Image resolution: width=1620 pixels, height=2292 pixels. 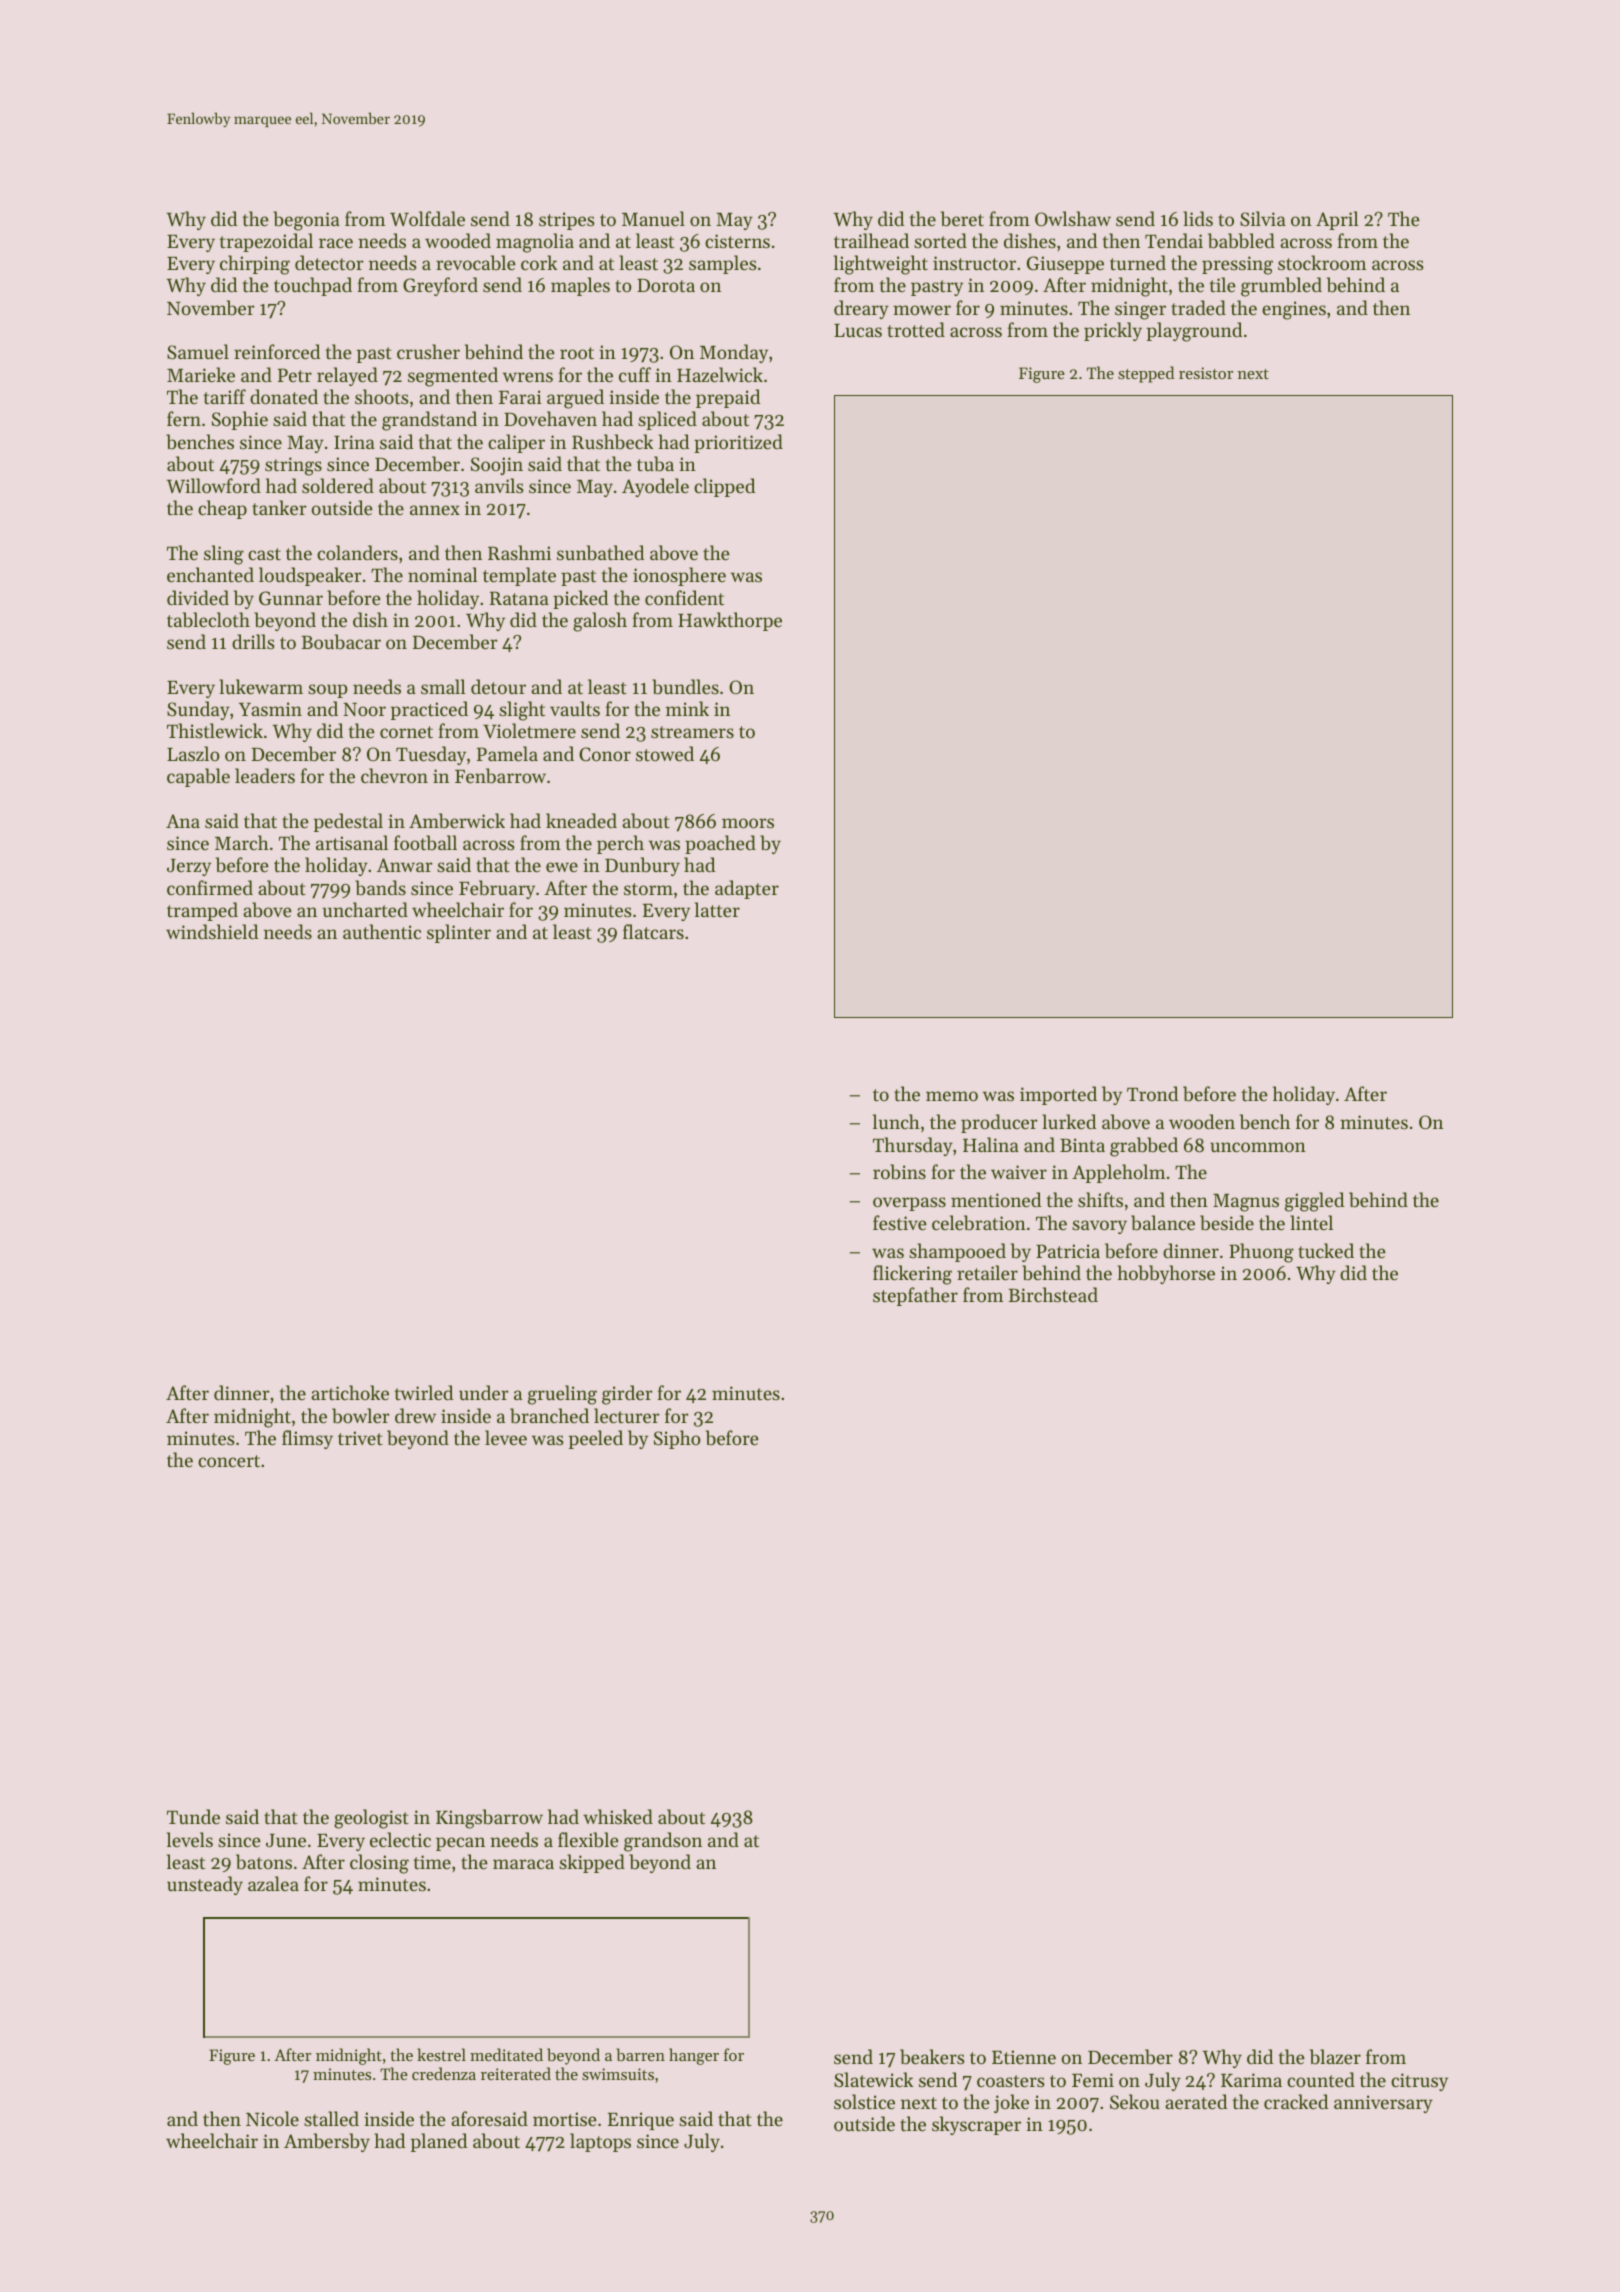 What do you see at coordinates (1326, 1250) in the screenshot?
I see `tucked` at bounding box center [1326, 1250].
